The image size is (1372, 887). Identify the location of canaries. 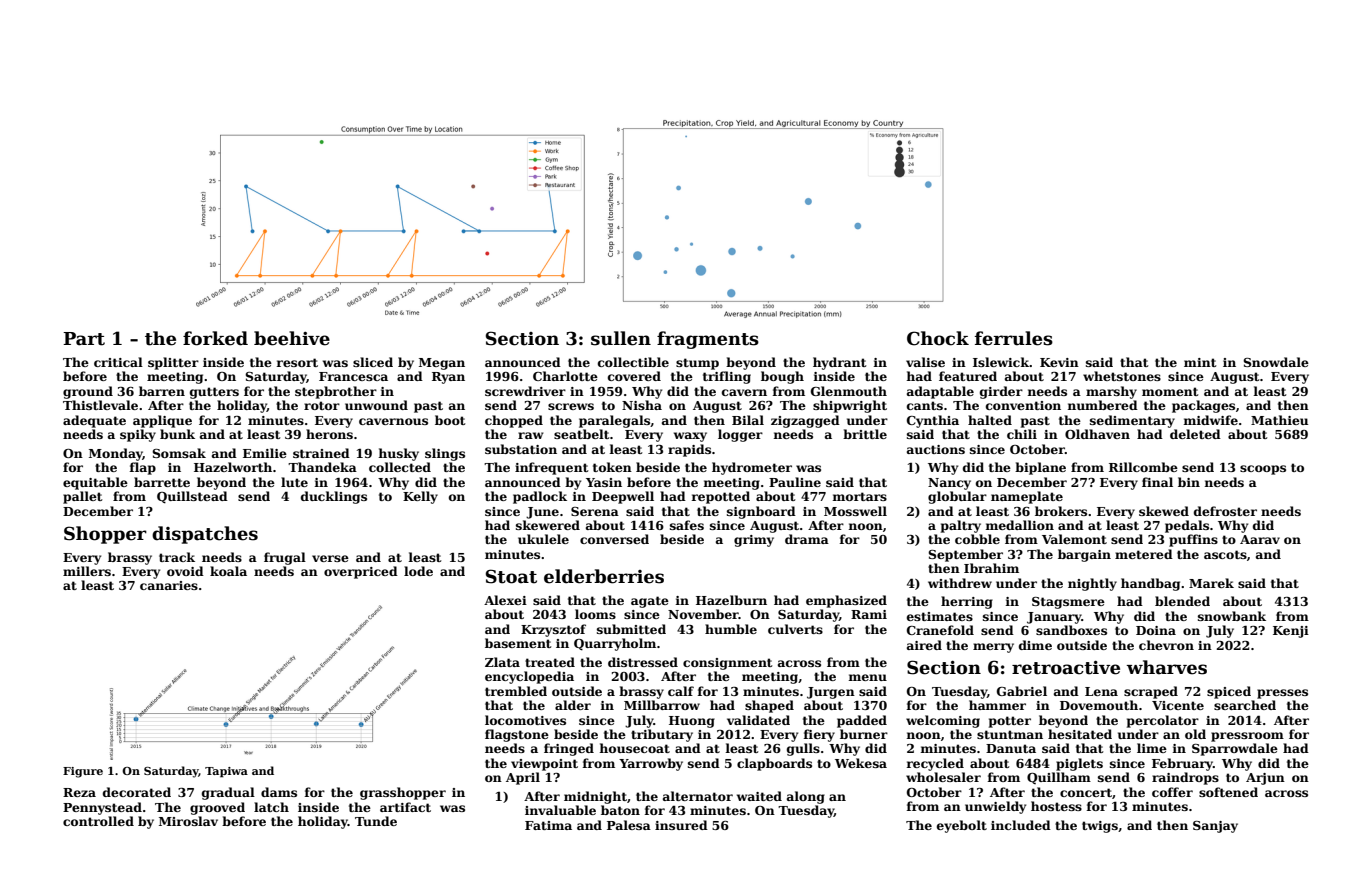
(169, 585).
